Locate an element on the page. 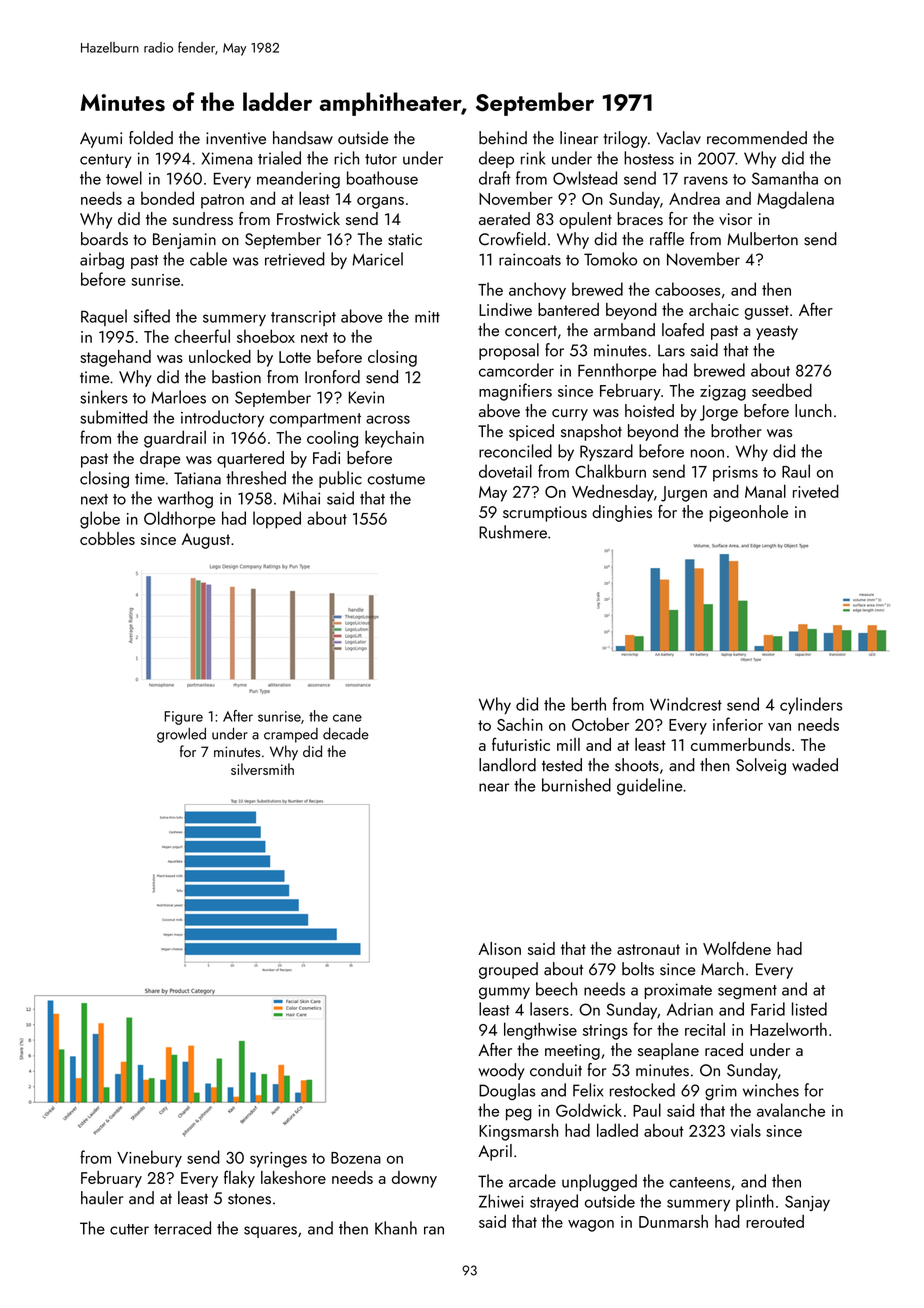 The height and width of the page is (1308, 924). rerouted is located at coordinates (775, 1221).
